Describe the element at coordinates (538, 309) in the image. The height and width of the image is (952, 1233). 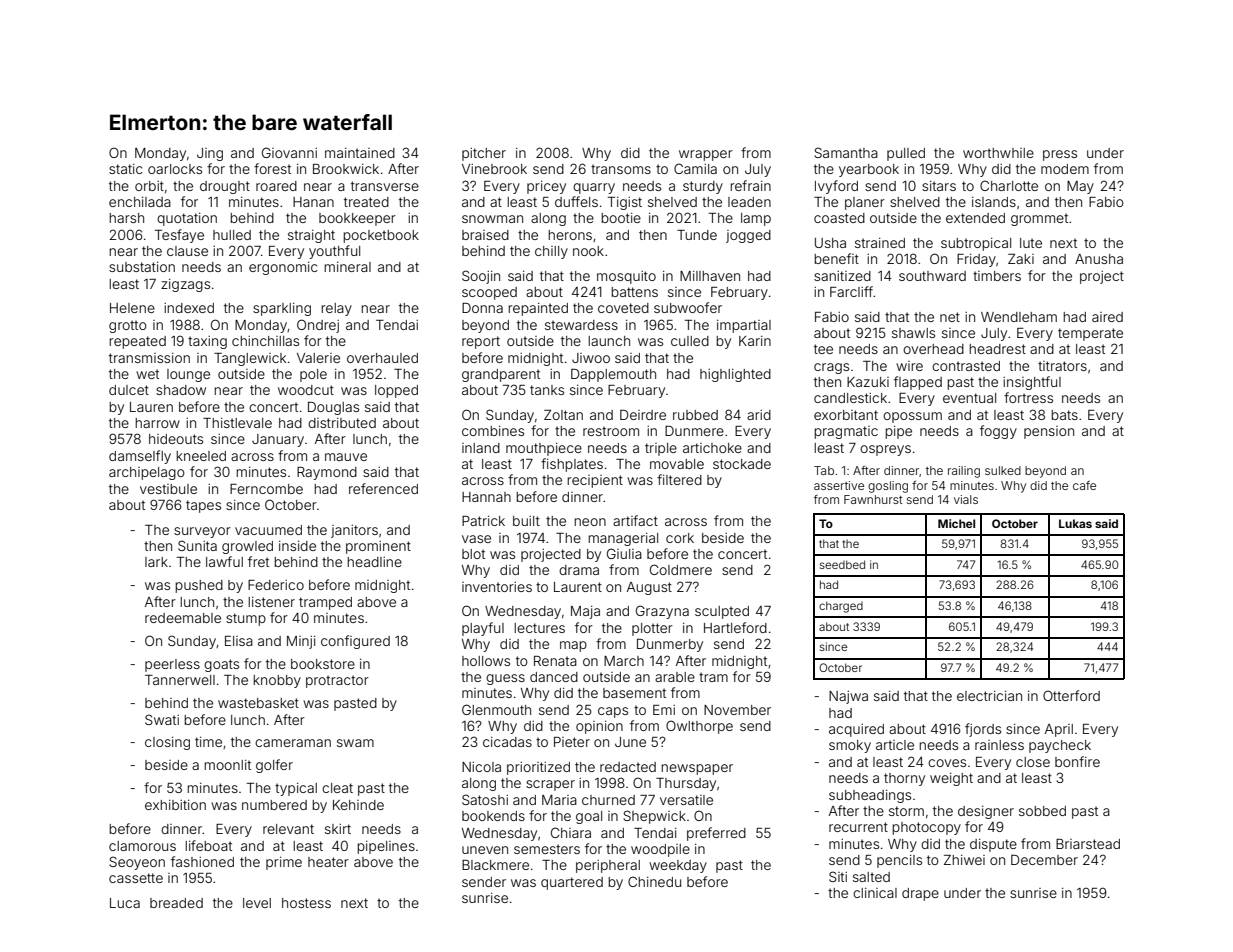
I see `repainted` at that location.
